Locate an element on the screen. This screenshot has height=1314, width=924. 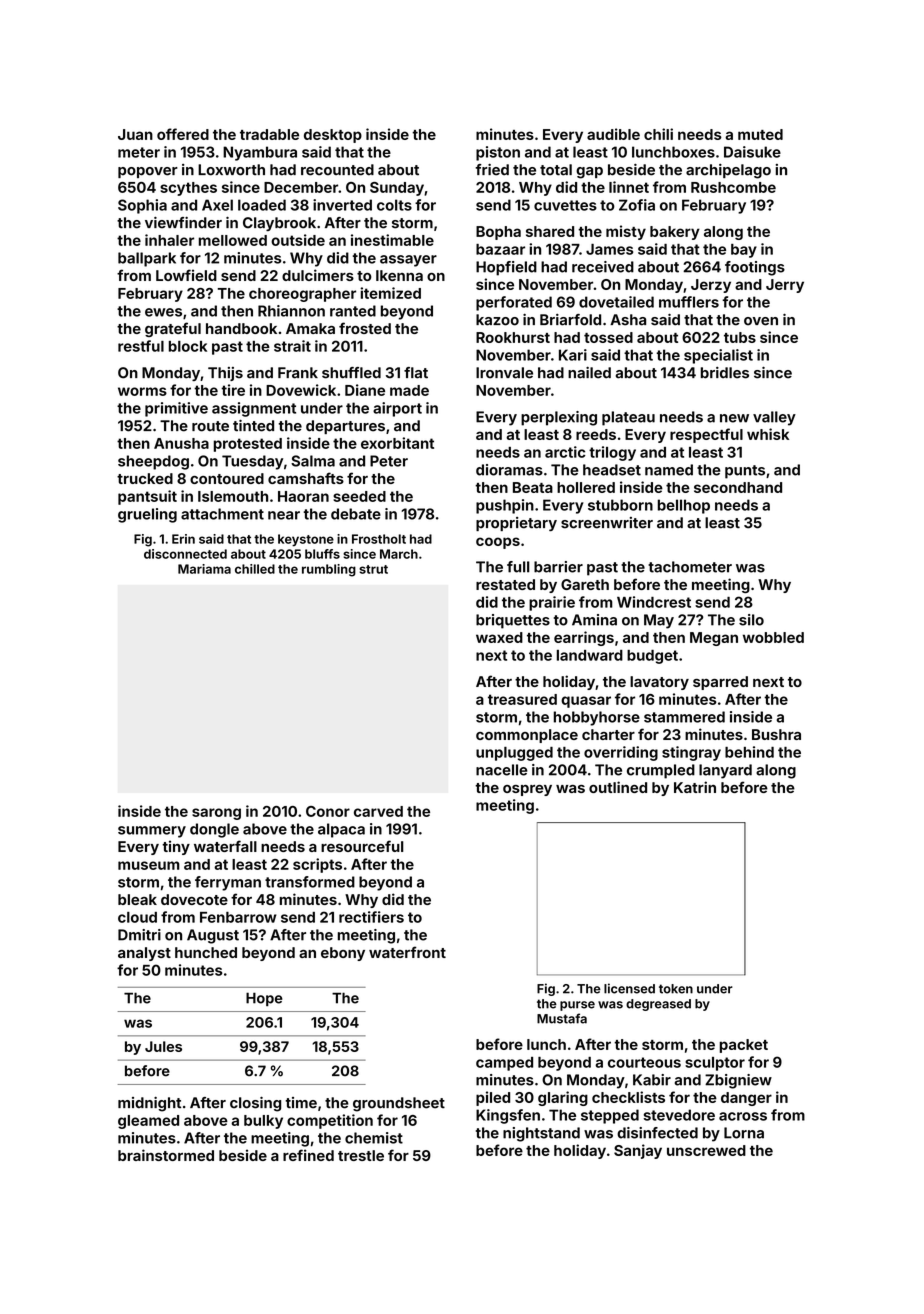
desktop is located at coordinates (333, 136).
